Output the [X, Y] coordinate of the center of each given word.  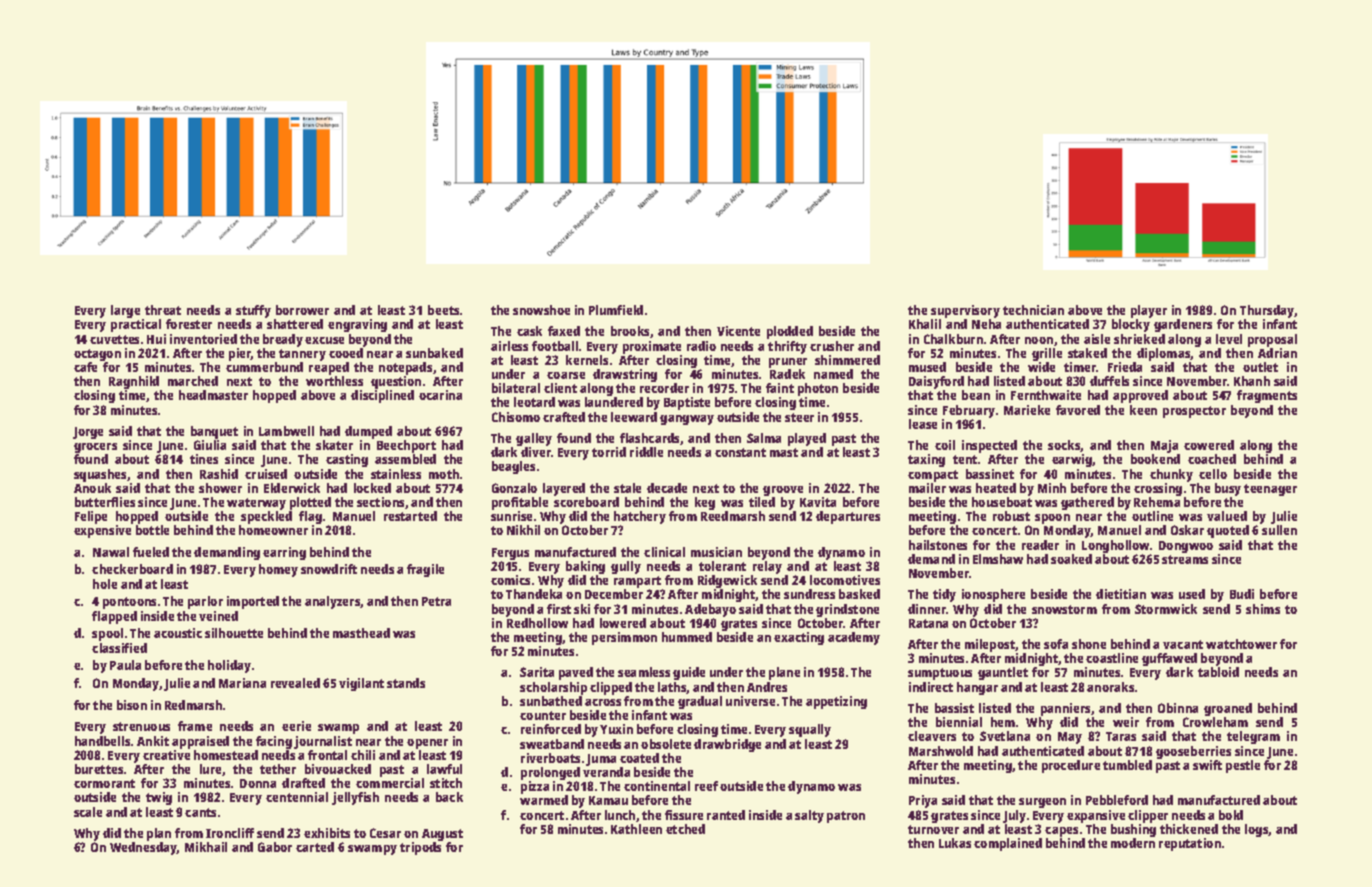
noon [1039, 340]
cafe [85, 367]
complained [1008, 844]
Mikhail [206, 847]
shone [1089, 644]
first [559, 609]
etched [685, 829]
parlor [205, 602]
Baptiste [687, 403]
